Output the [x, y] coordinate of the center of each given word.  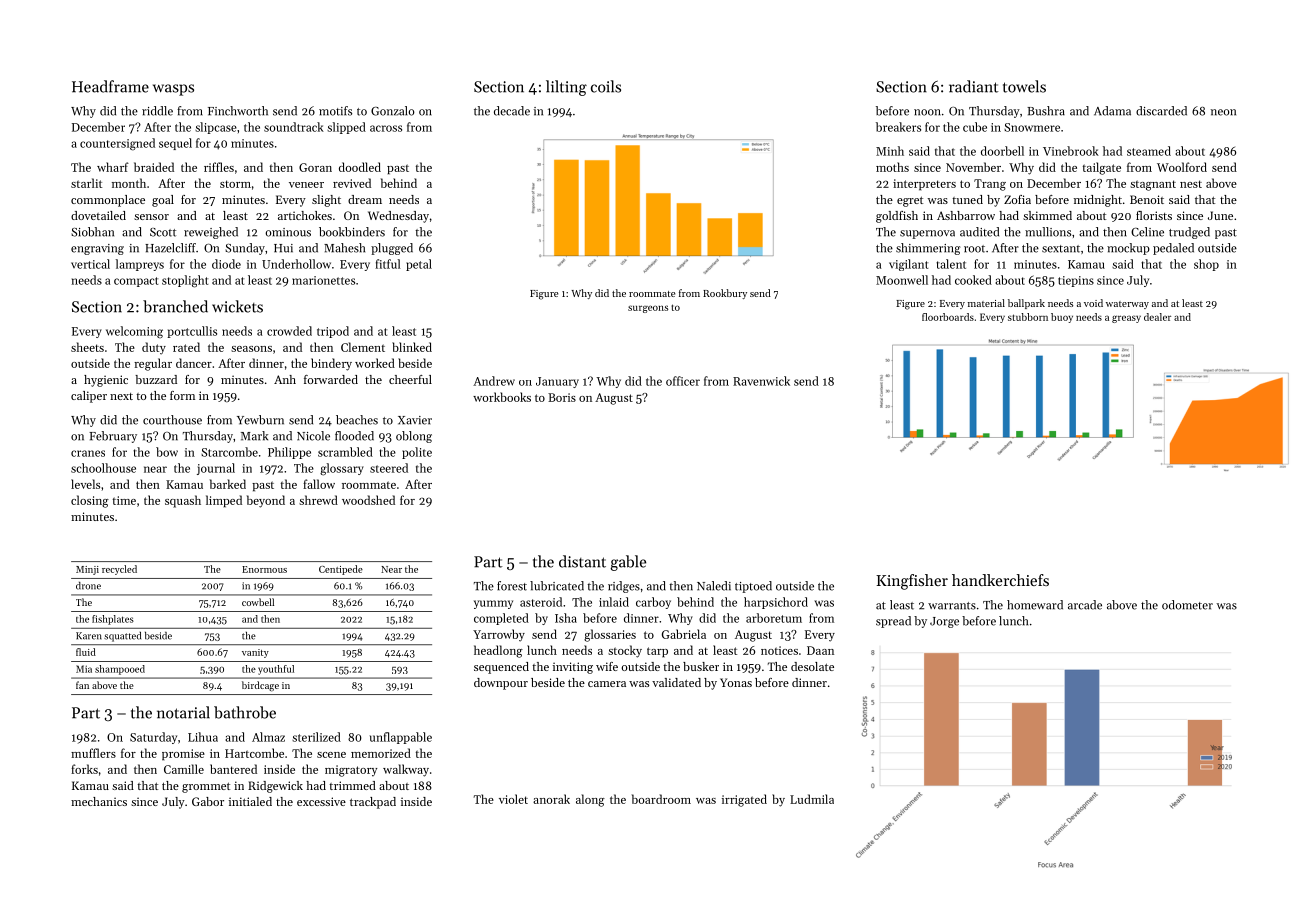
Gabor [208, 801]
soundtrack [294, 127]
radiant [974, 86]
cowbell [258, 602]
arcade [1085, 605]
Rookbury [725, 294]
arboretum [774, 618]
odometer [1187, 605]
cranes [88, 453]
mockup [1128, 249]
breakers [898, 127]
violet [513, 799]
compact [136, 282]
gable [628, 563]
